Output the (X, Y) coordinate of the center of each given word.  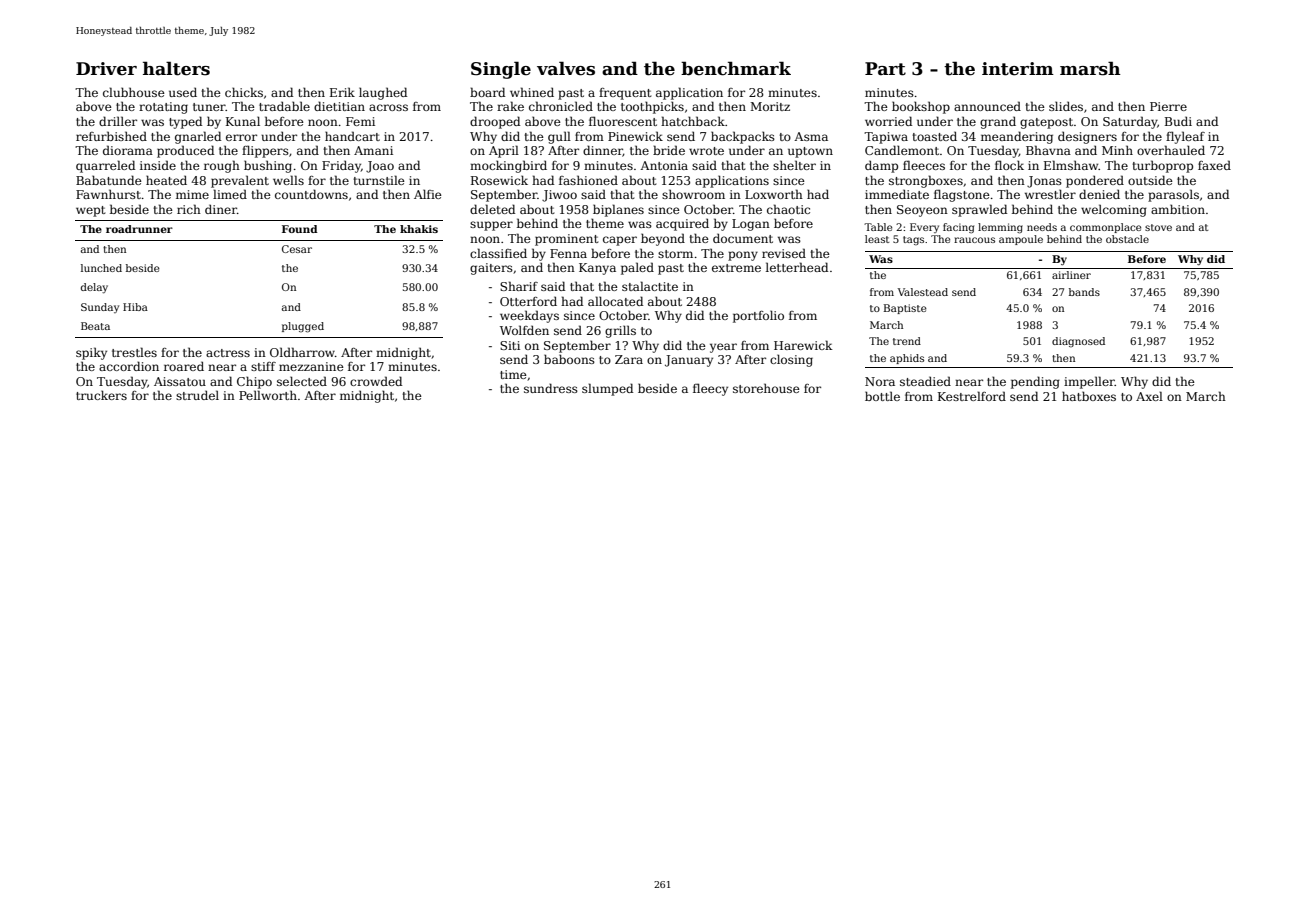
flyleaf (1185, 137)
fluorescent (623, 121)
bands (1084, 292)
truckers (101, 395)
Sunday (100, 308)
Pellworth (268, 395)
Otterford (528, 301)
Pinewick (635, 136)
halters (176, 68)
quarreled (105, 166)
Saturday (1130, 122)
